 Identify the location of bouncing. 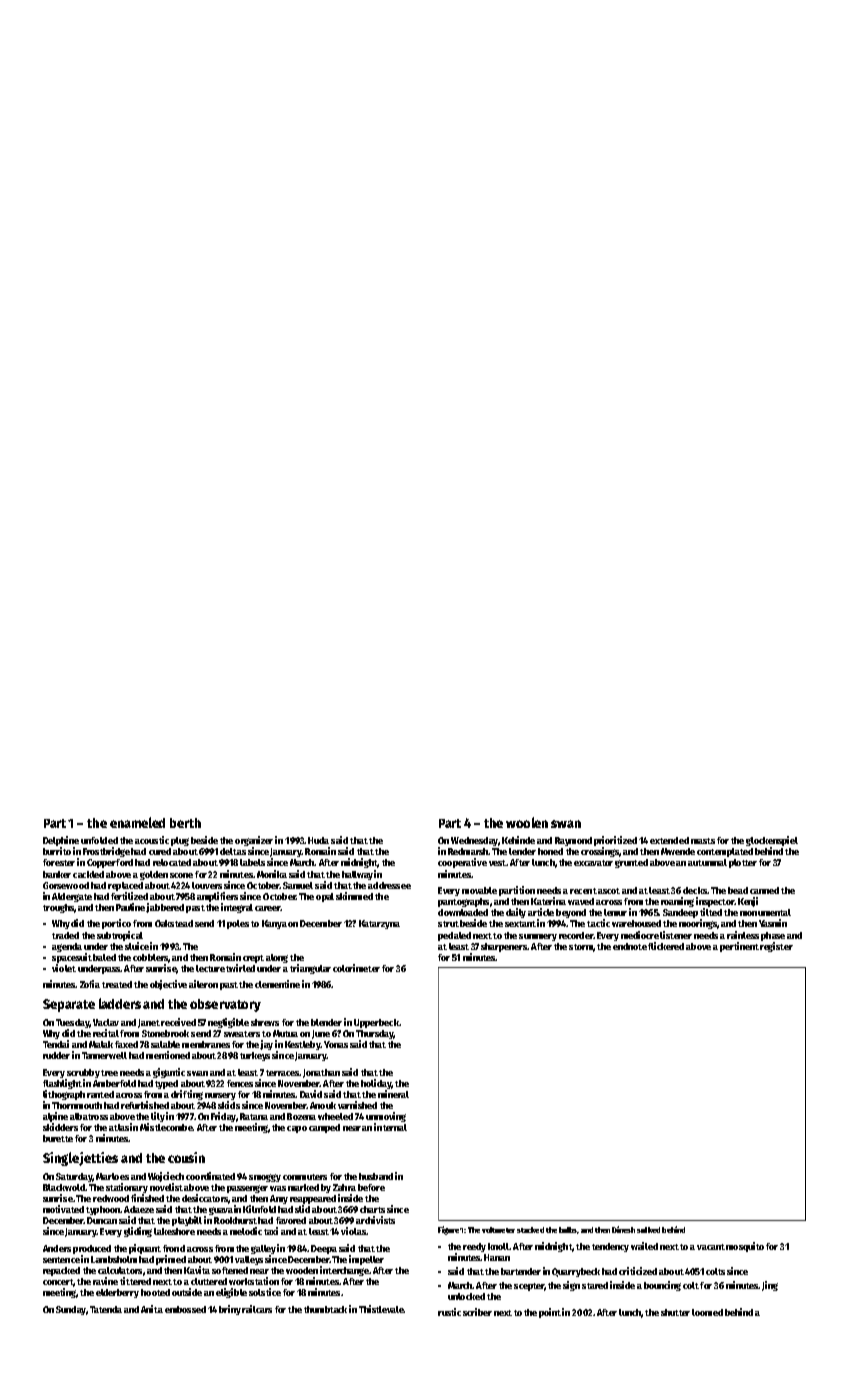
(662, 1286).
